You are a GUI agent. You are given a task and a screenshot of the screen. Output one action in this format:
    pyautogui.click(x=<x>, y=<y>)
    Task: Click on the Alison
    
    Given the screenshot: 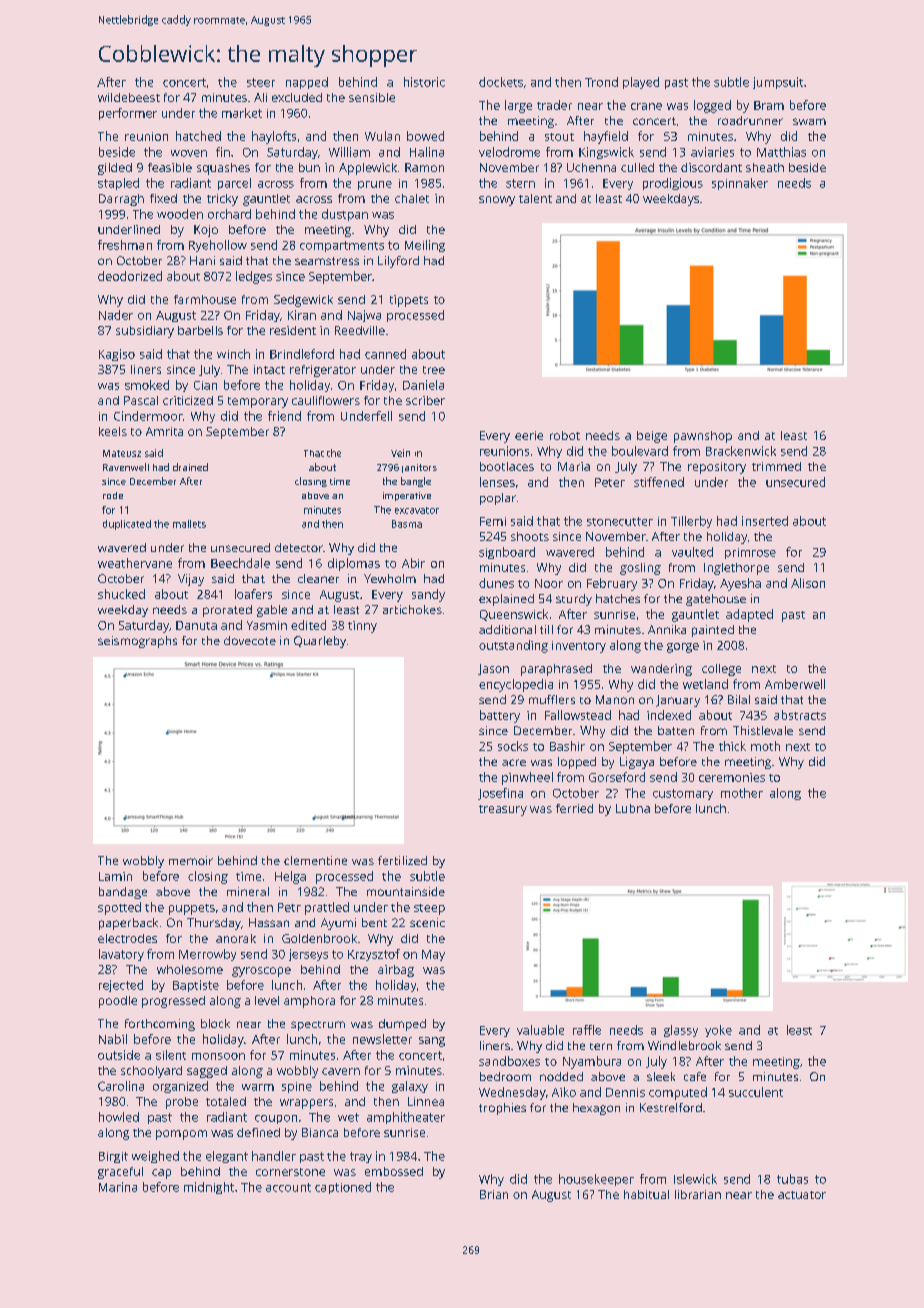 What is the action you would take?
    pyautogui.click(x=808, y=583)
